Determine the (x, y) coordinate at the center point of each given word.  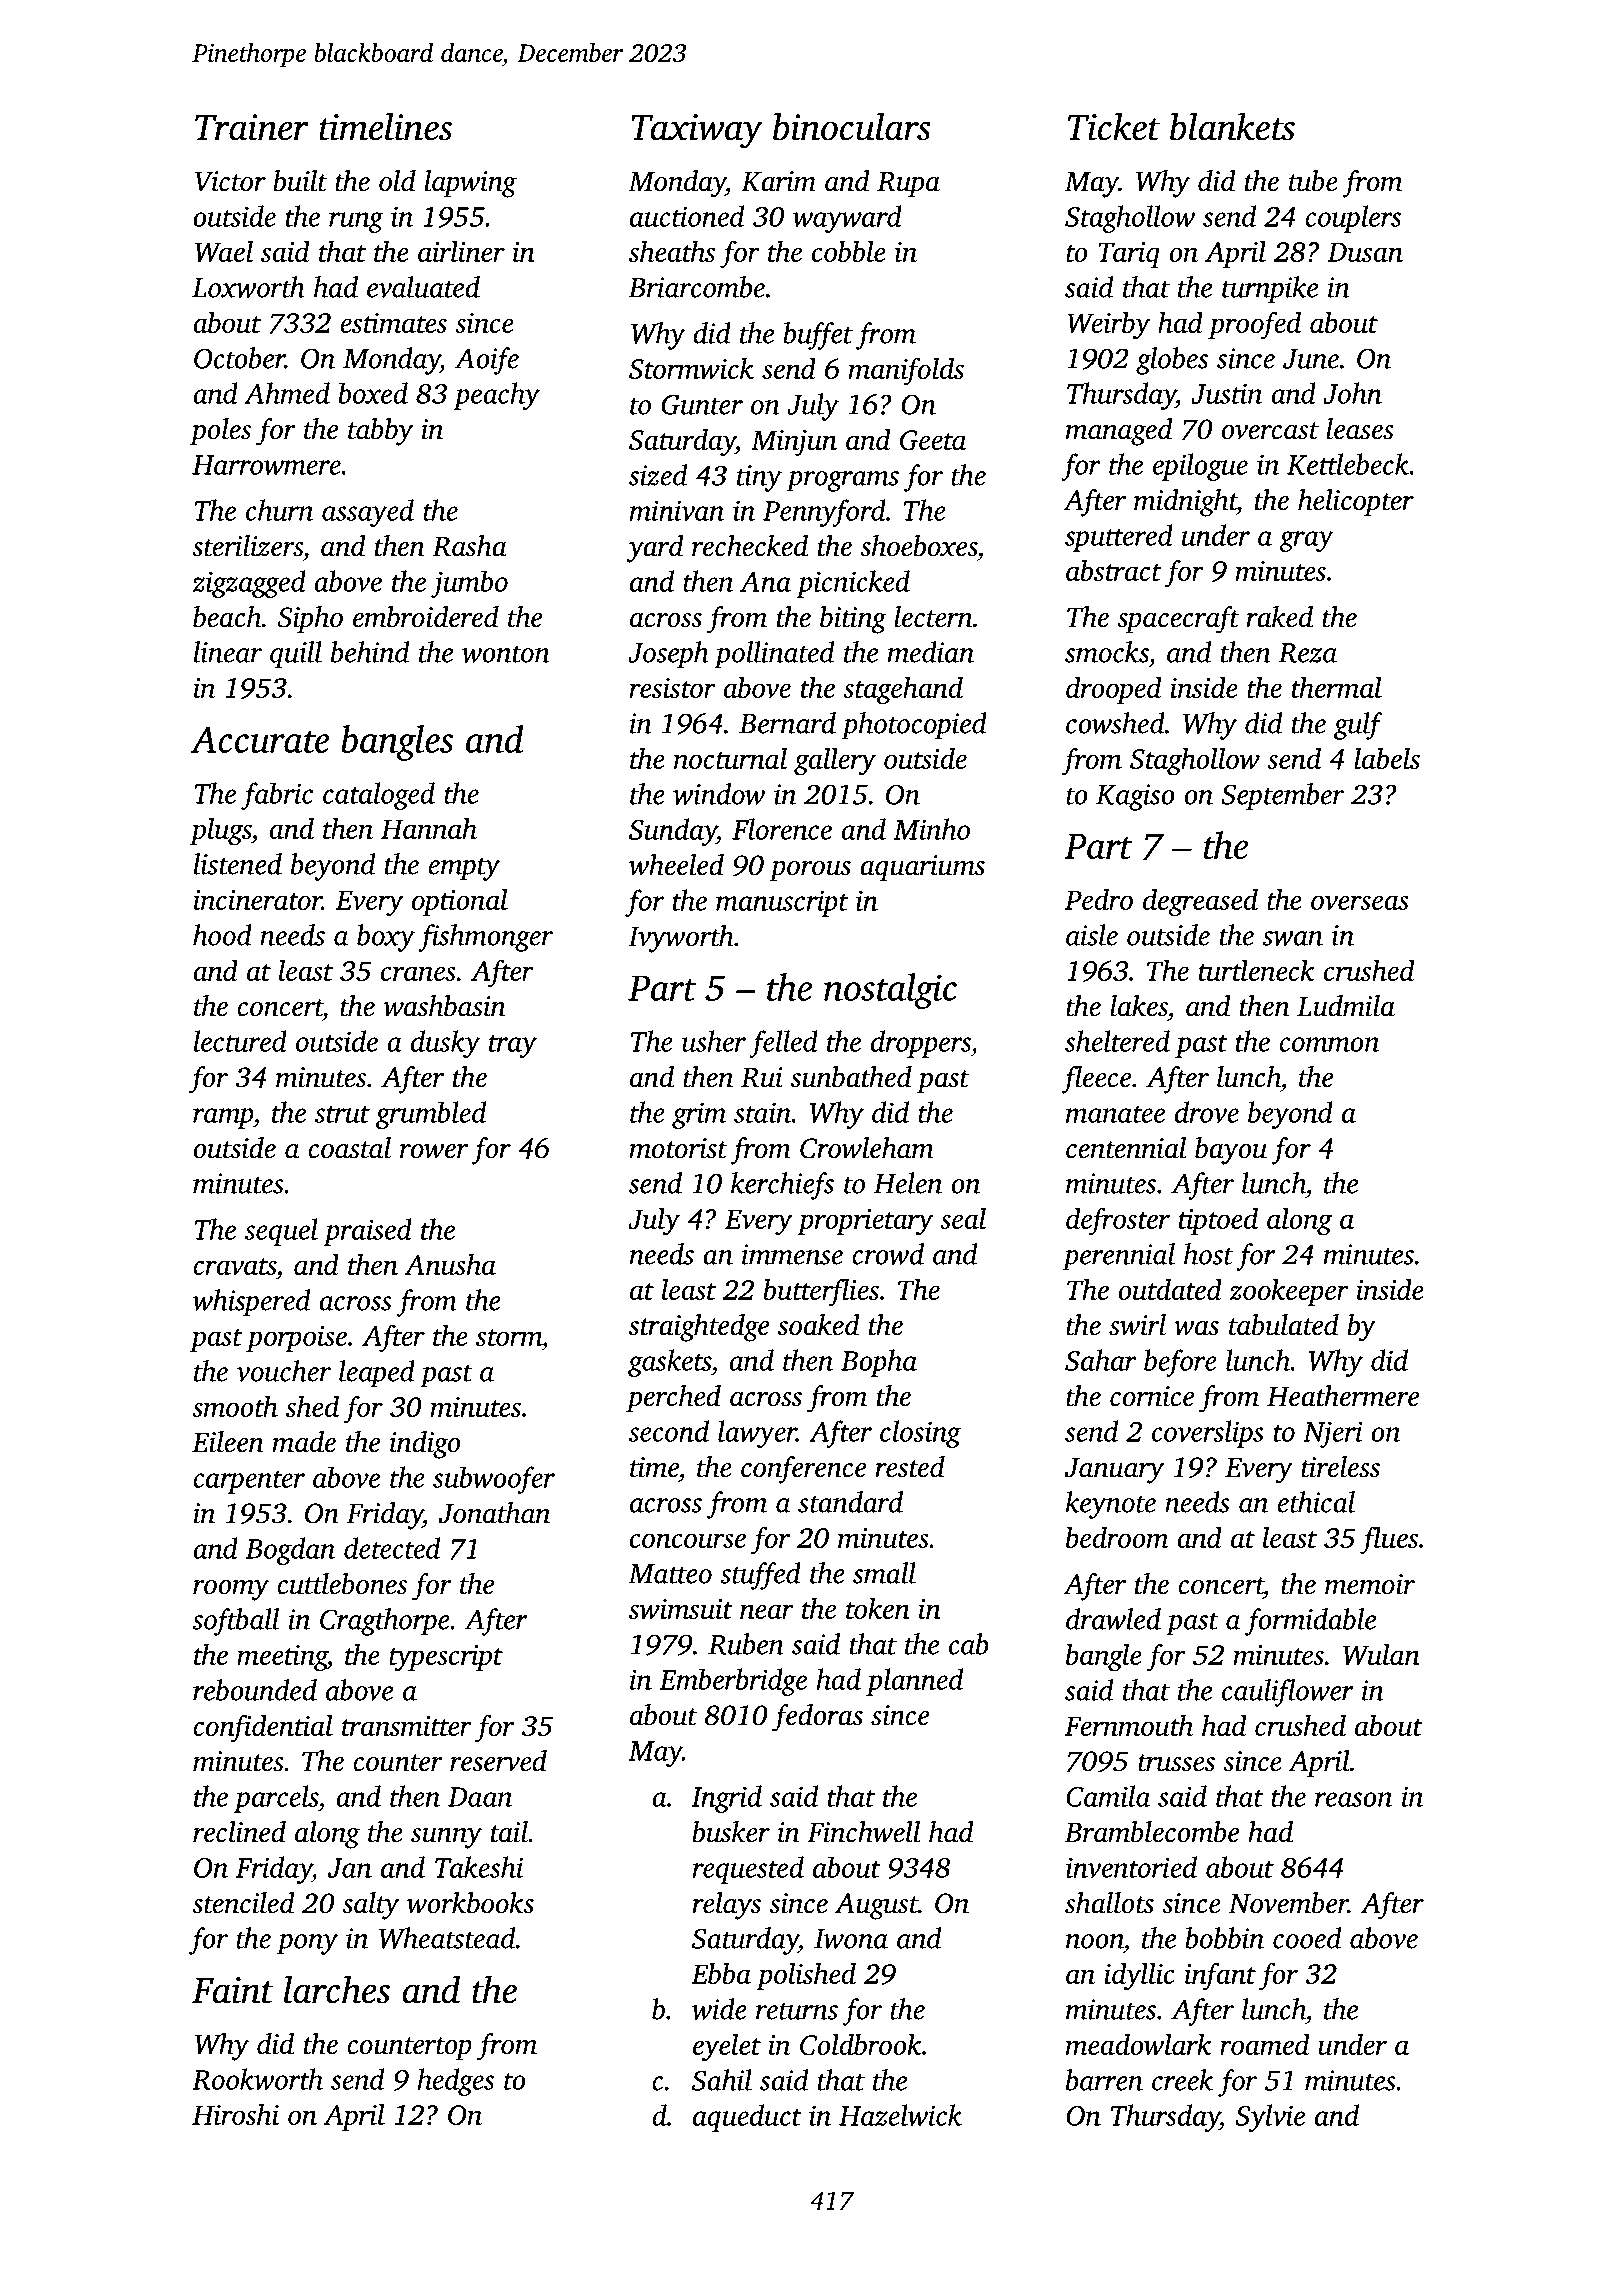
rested (910, 1467)
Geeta (933, 440)
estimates (393, 323)
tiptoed (1218, 1221)
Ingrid (726, 1799)
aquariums (922, 868)
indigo (425, 1445)
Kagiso (1135, 797)
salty (370, 1906)
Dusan (1365, 252)
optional (460, 902)
